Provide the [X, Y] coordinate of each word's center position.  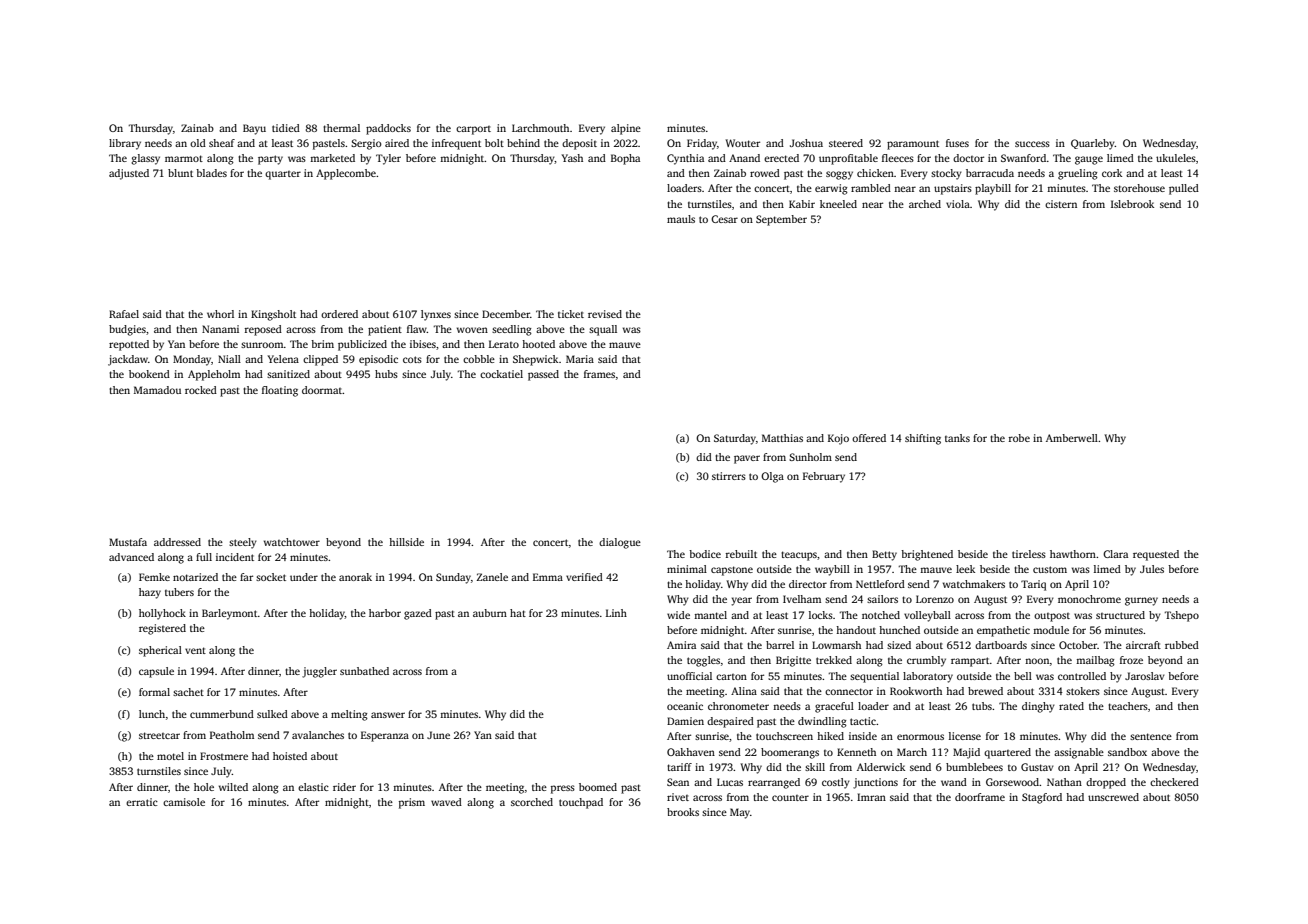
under [304, 577]
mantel [710, 615]
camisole [184, 802]
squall [603, 330]
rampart [970, 662]
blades [211, 173]
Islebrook [1132, 204]
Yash [572, 158]
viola [958, 204]
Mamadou [157, 390]
